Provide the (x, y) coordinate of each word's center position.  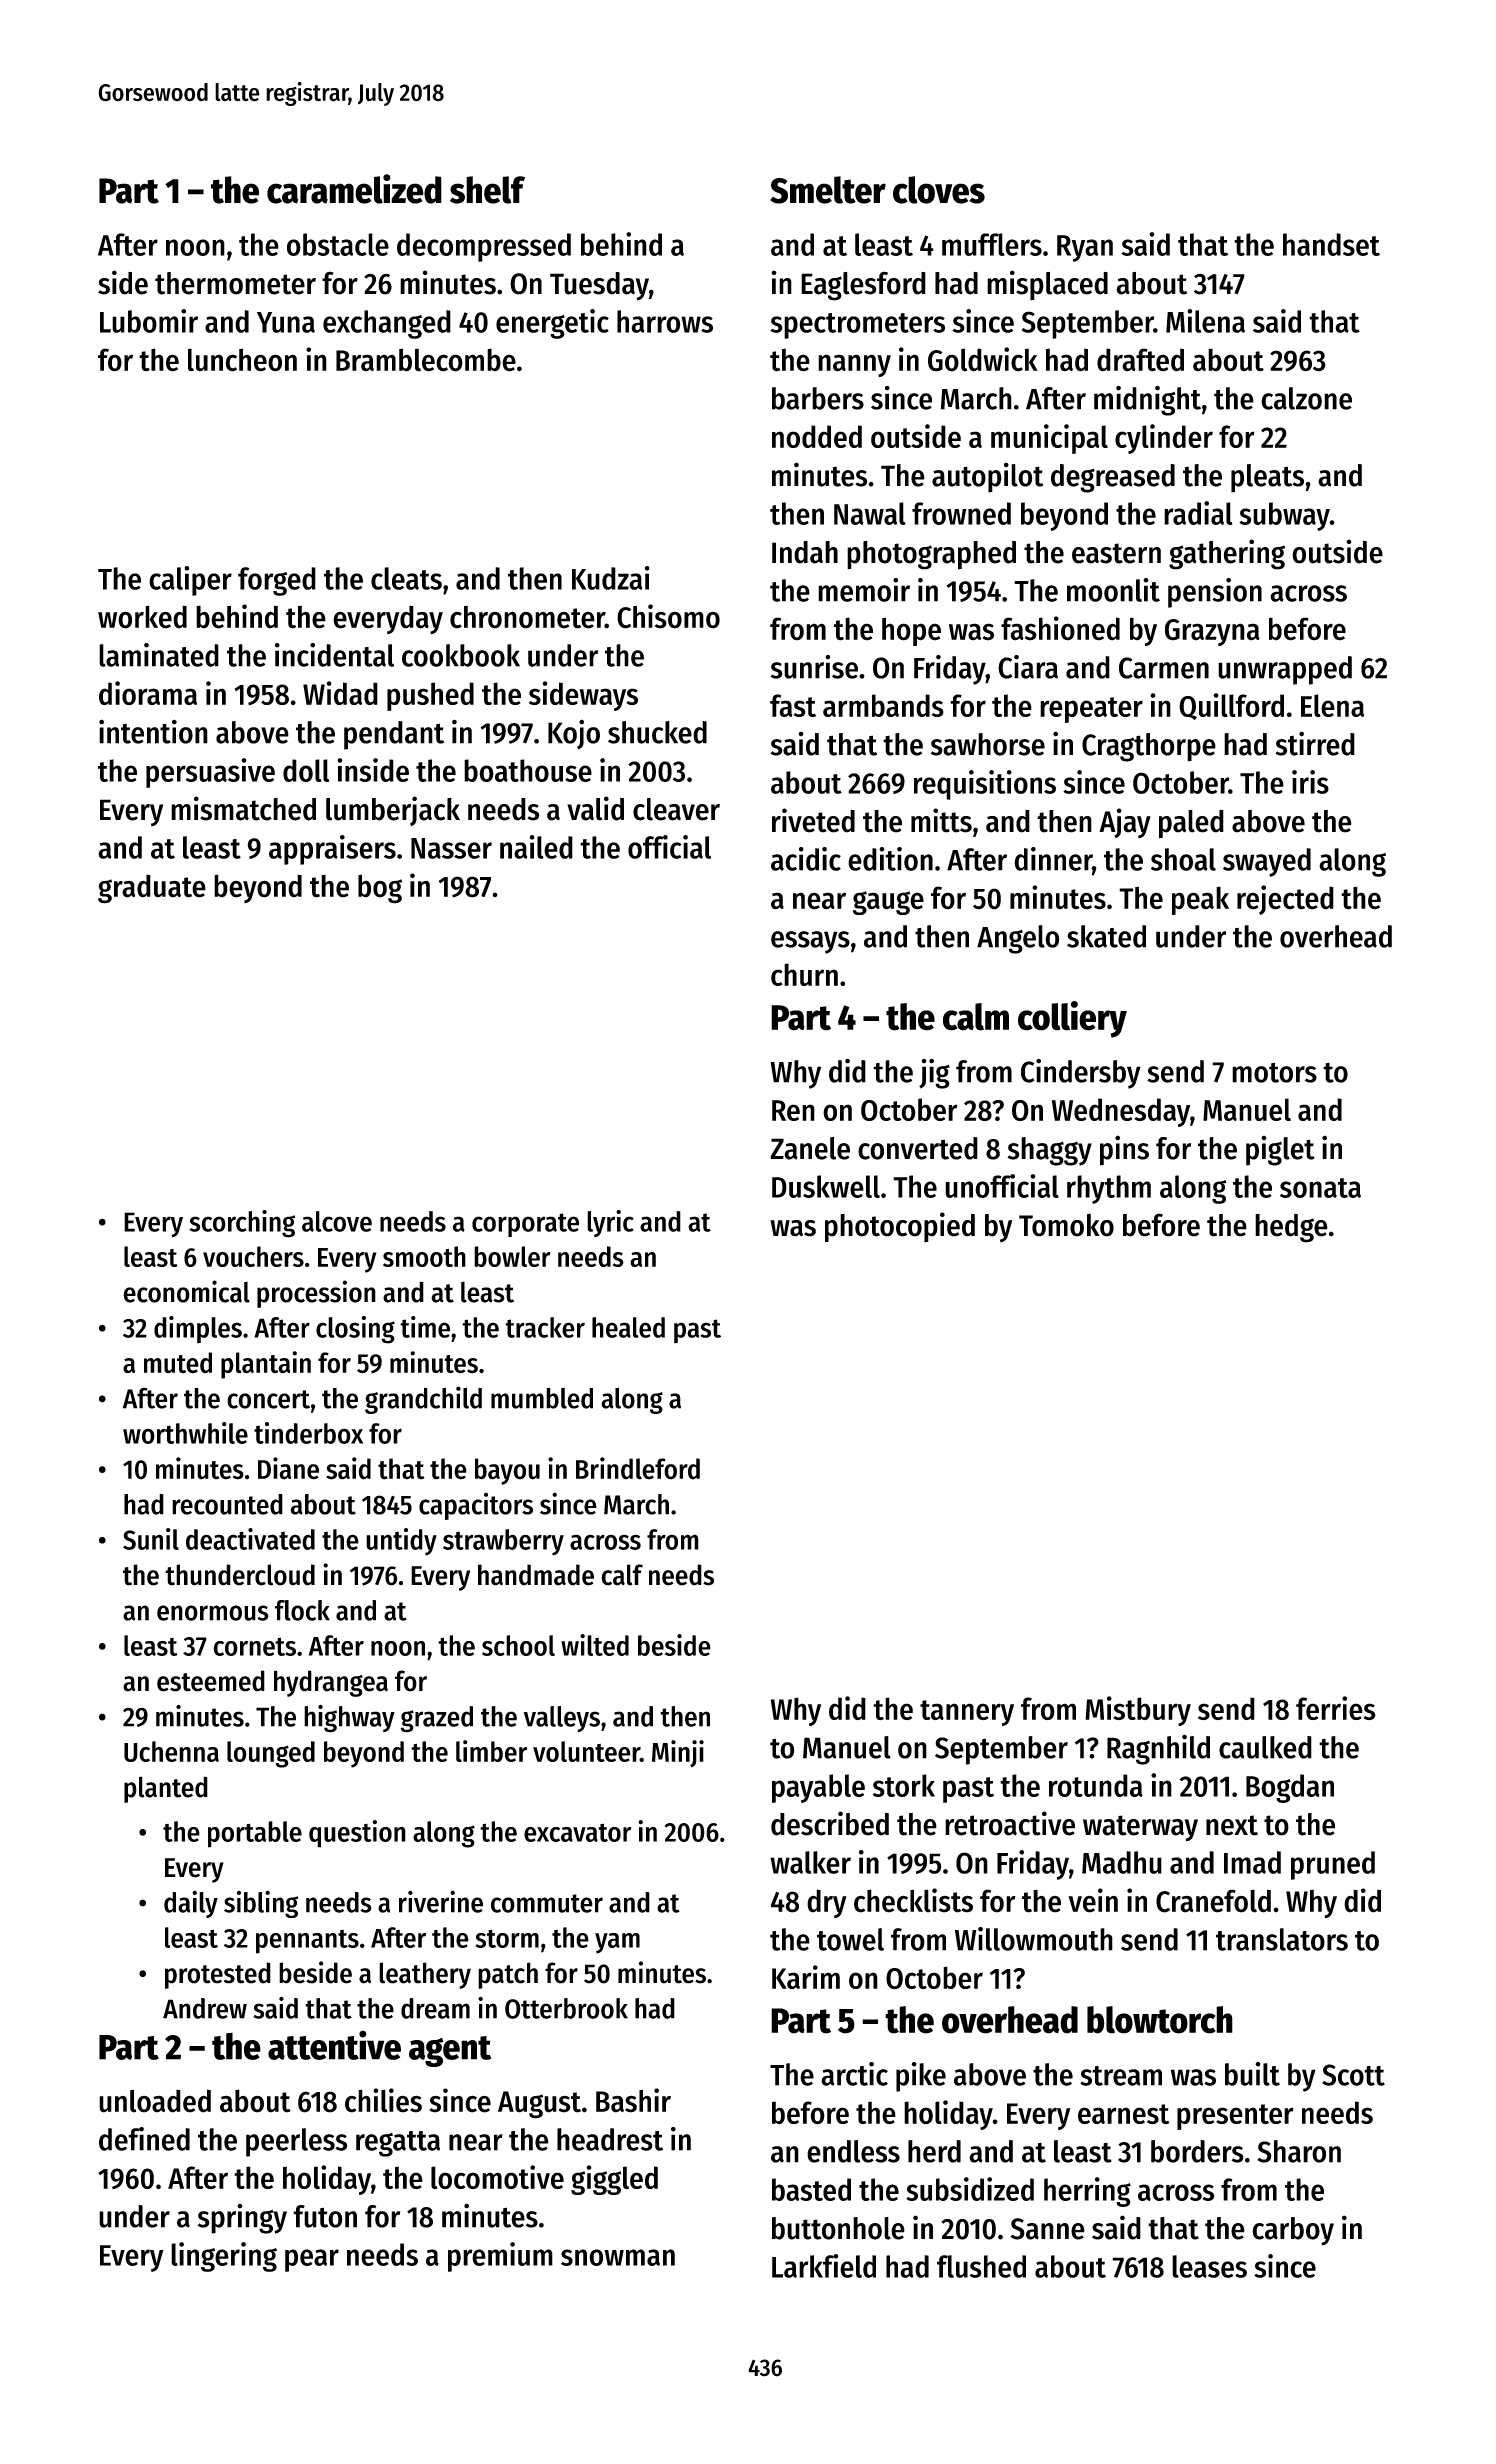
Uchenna (171, 1751)
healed (628, 1327)
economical (186, 1291)
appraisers (332, 850)
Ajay (1125, 823)
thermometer (235, 283)
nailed (536, 847)
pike (921, 2077)
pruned (1333, 1865)
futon (325, 2216)
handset (1331, 244)
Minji (678, 1754)
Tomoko (1066, 1225)
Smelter (828, 190)
